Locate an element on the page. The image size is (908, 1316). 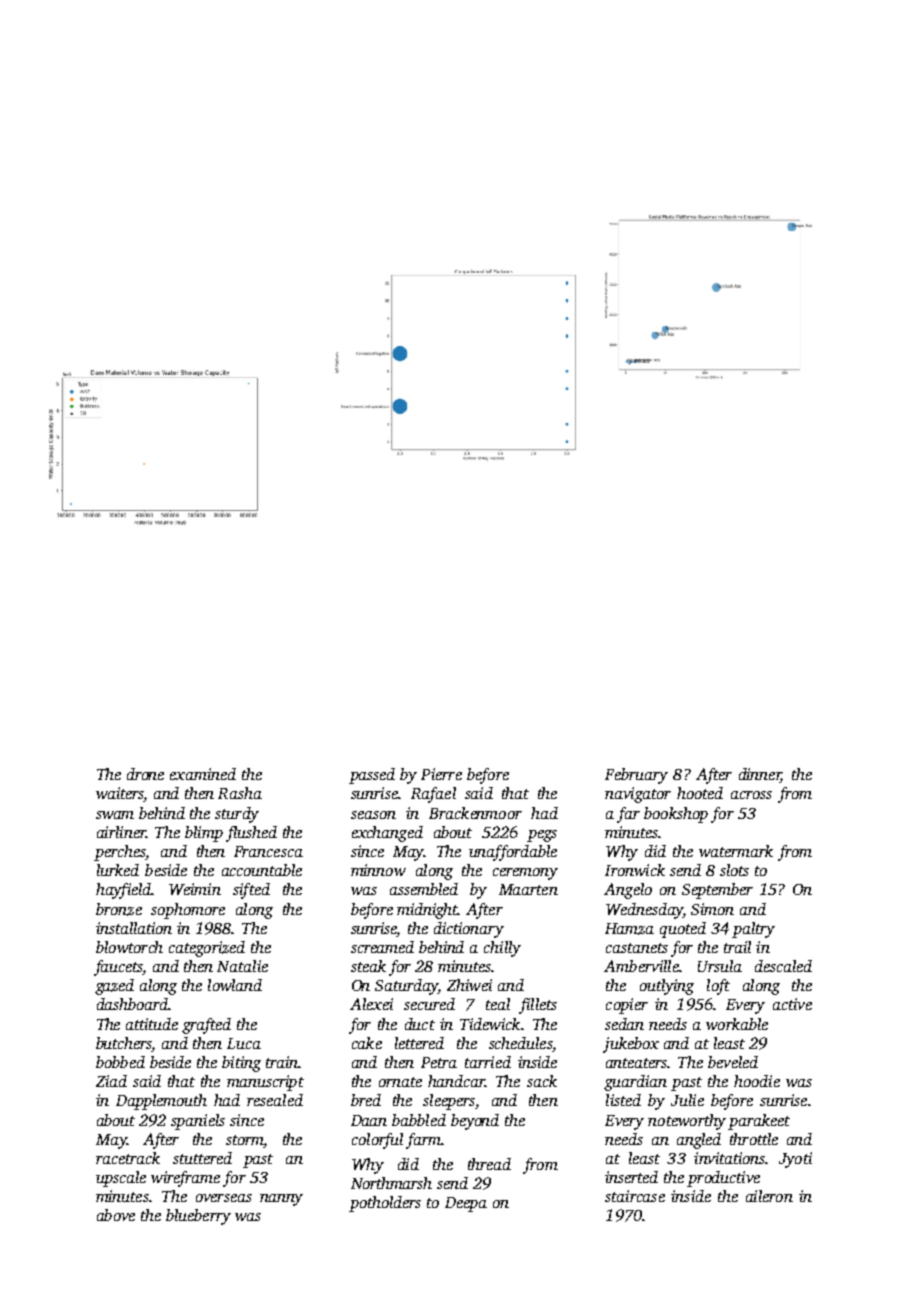
slots is located at coordinates (734, 870).
